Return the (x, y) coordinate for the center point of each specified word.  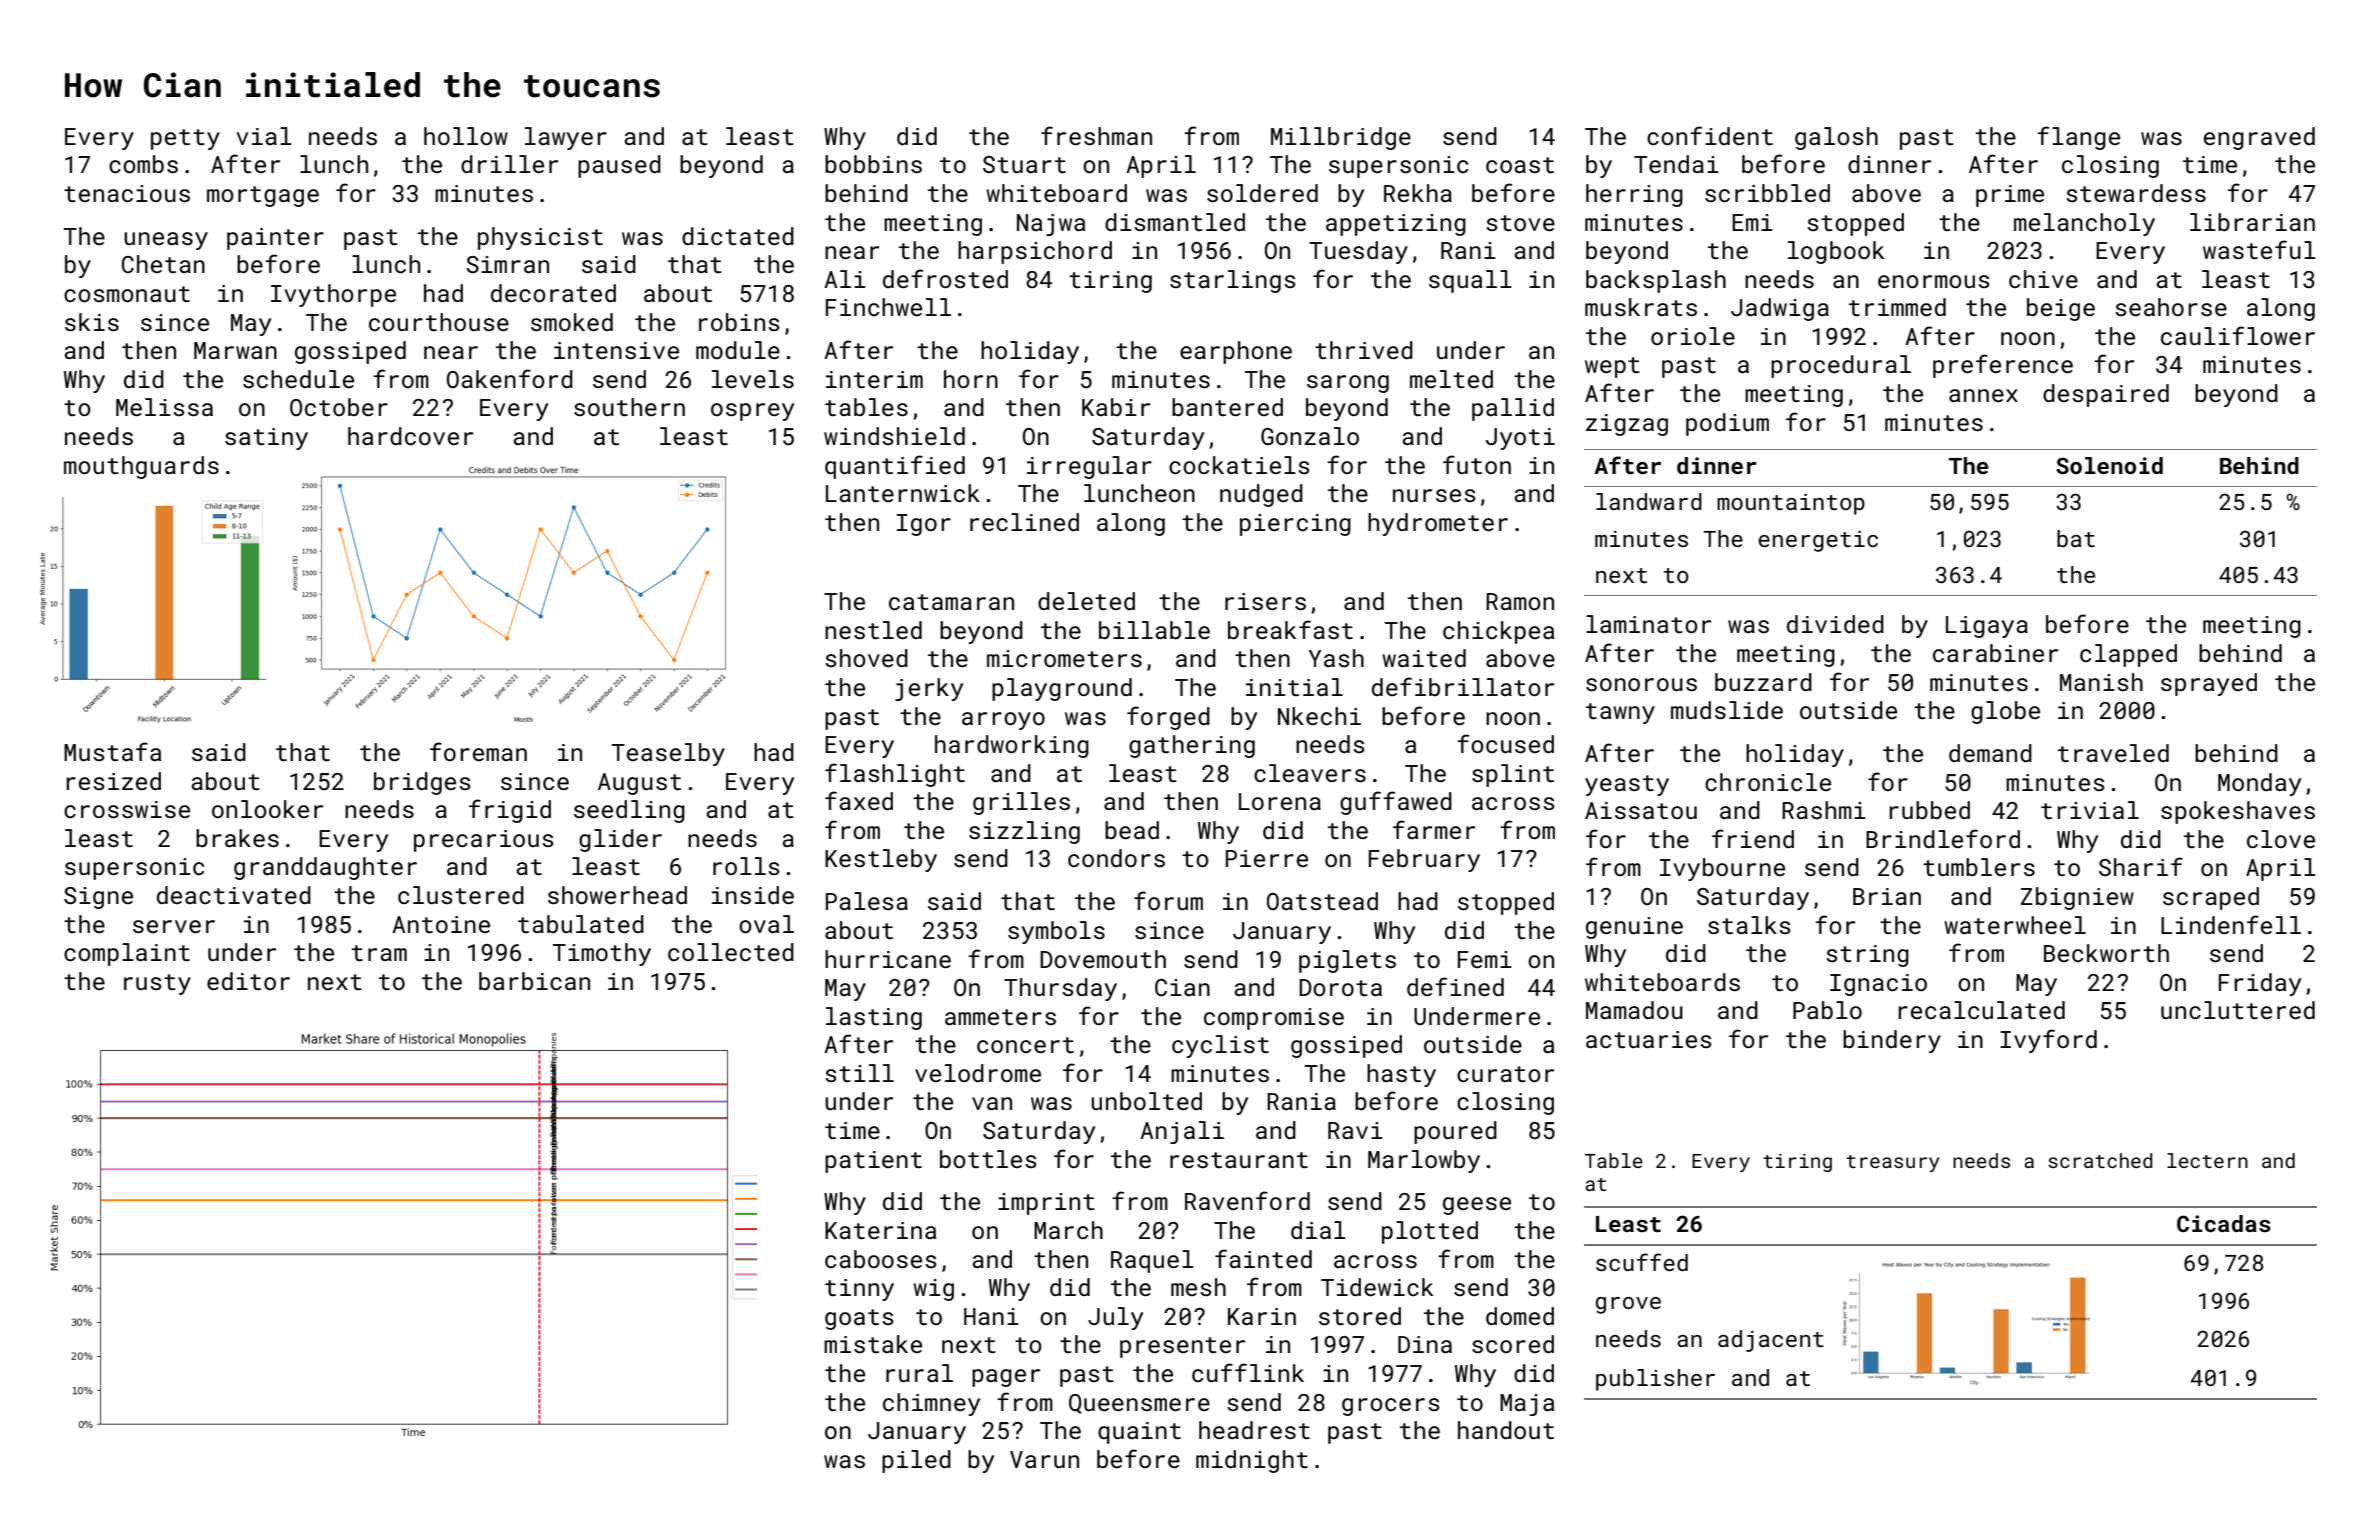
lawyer (566, 138)
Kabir (1116, 407)
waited (1424, 658)
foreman (478, 751)
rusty (157, 984)
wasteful (2259, 249)
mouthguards (141, 467)
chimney (931, 1404)
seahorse (2171, 307)
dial (1318, 1230)
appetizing (1396, 225)
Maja (1527, 1405)
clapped (2128, 655)
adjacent (1771, 1341)
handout (1506, 1430)
